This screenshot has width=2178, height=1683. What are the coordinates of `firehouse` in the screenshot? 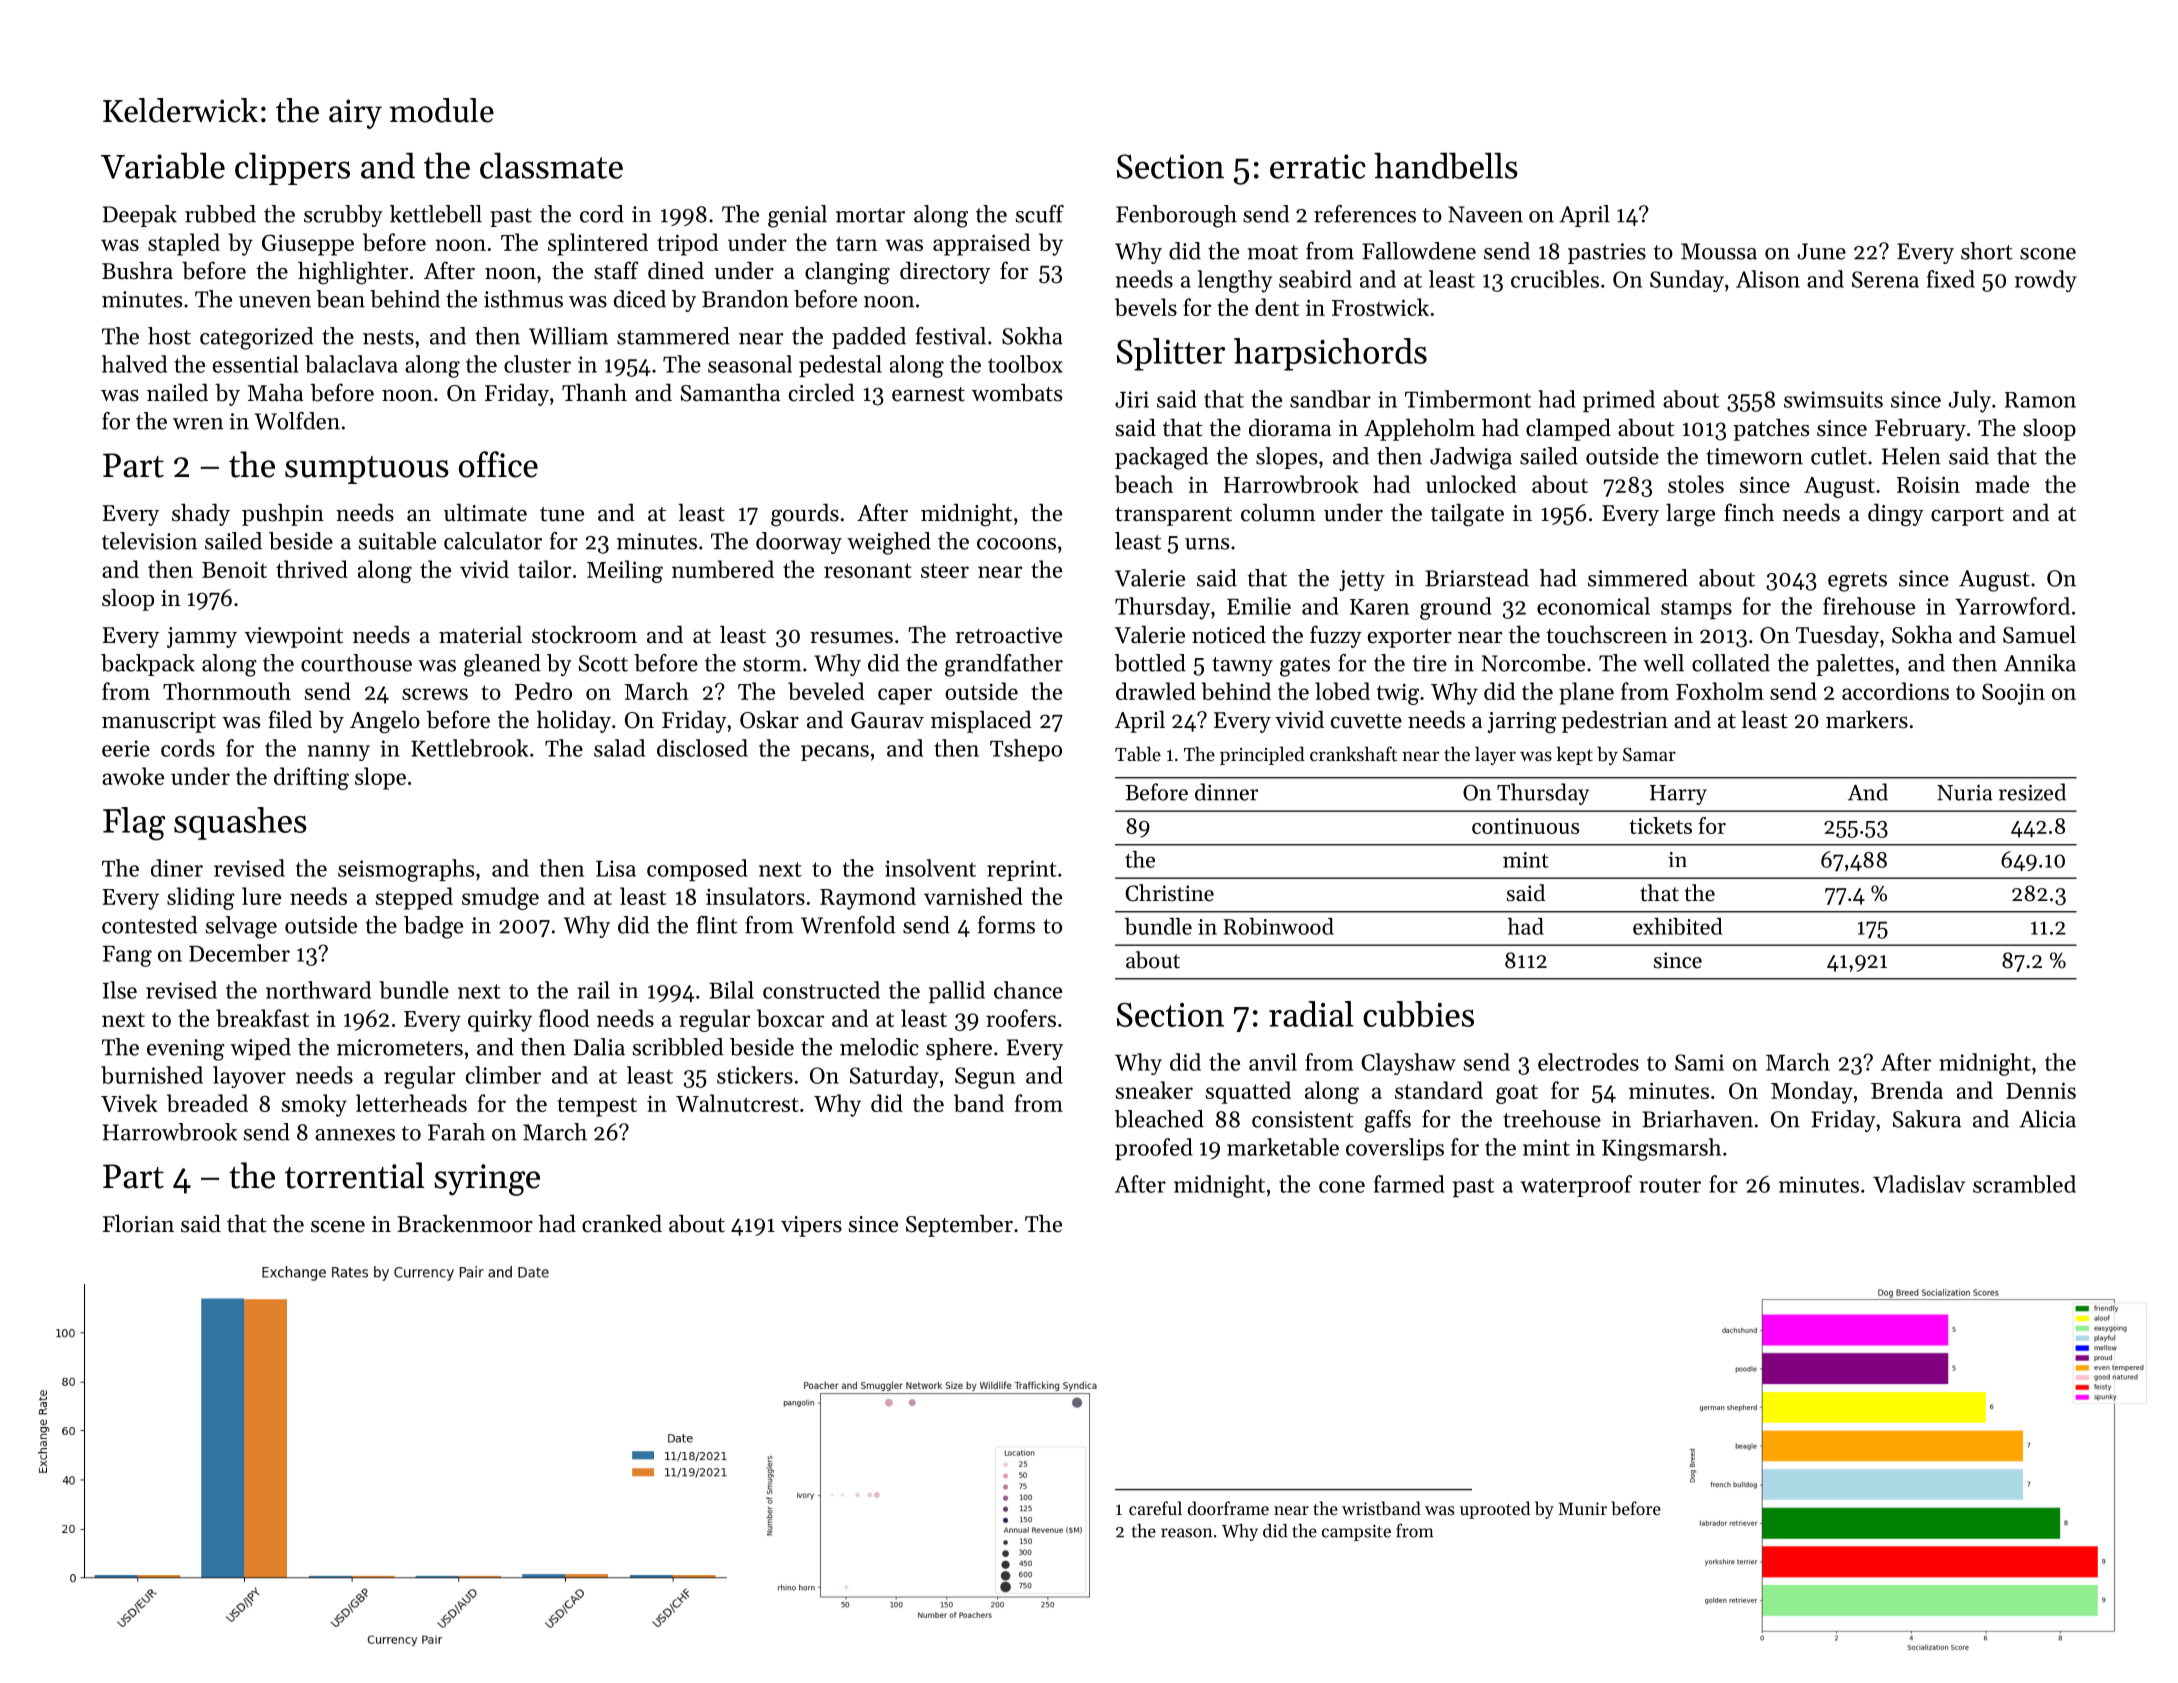 It's located at (1869, 606).
